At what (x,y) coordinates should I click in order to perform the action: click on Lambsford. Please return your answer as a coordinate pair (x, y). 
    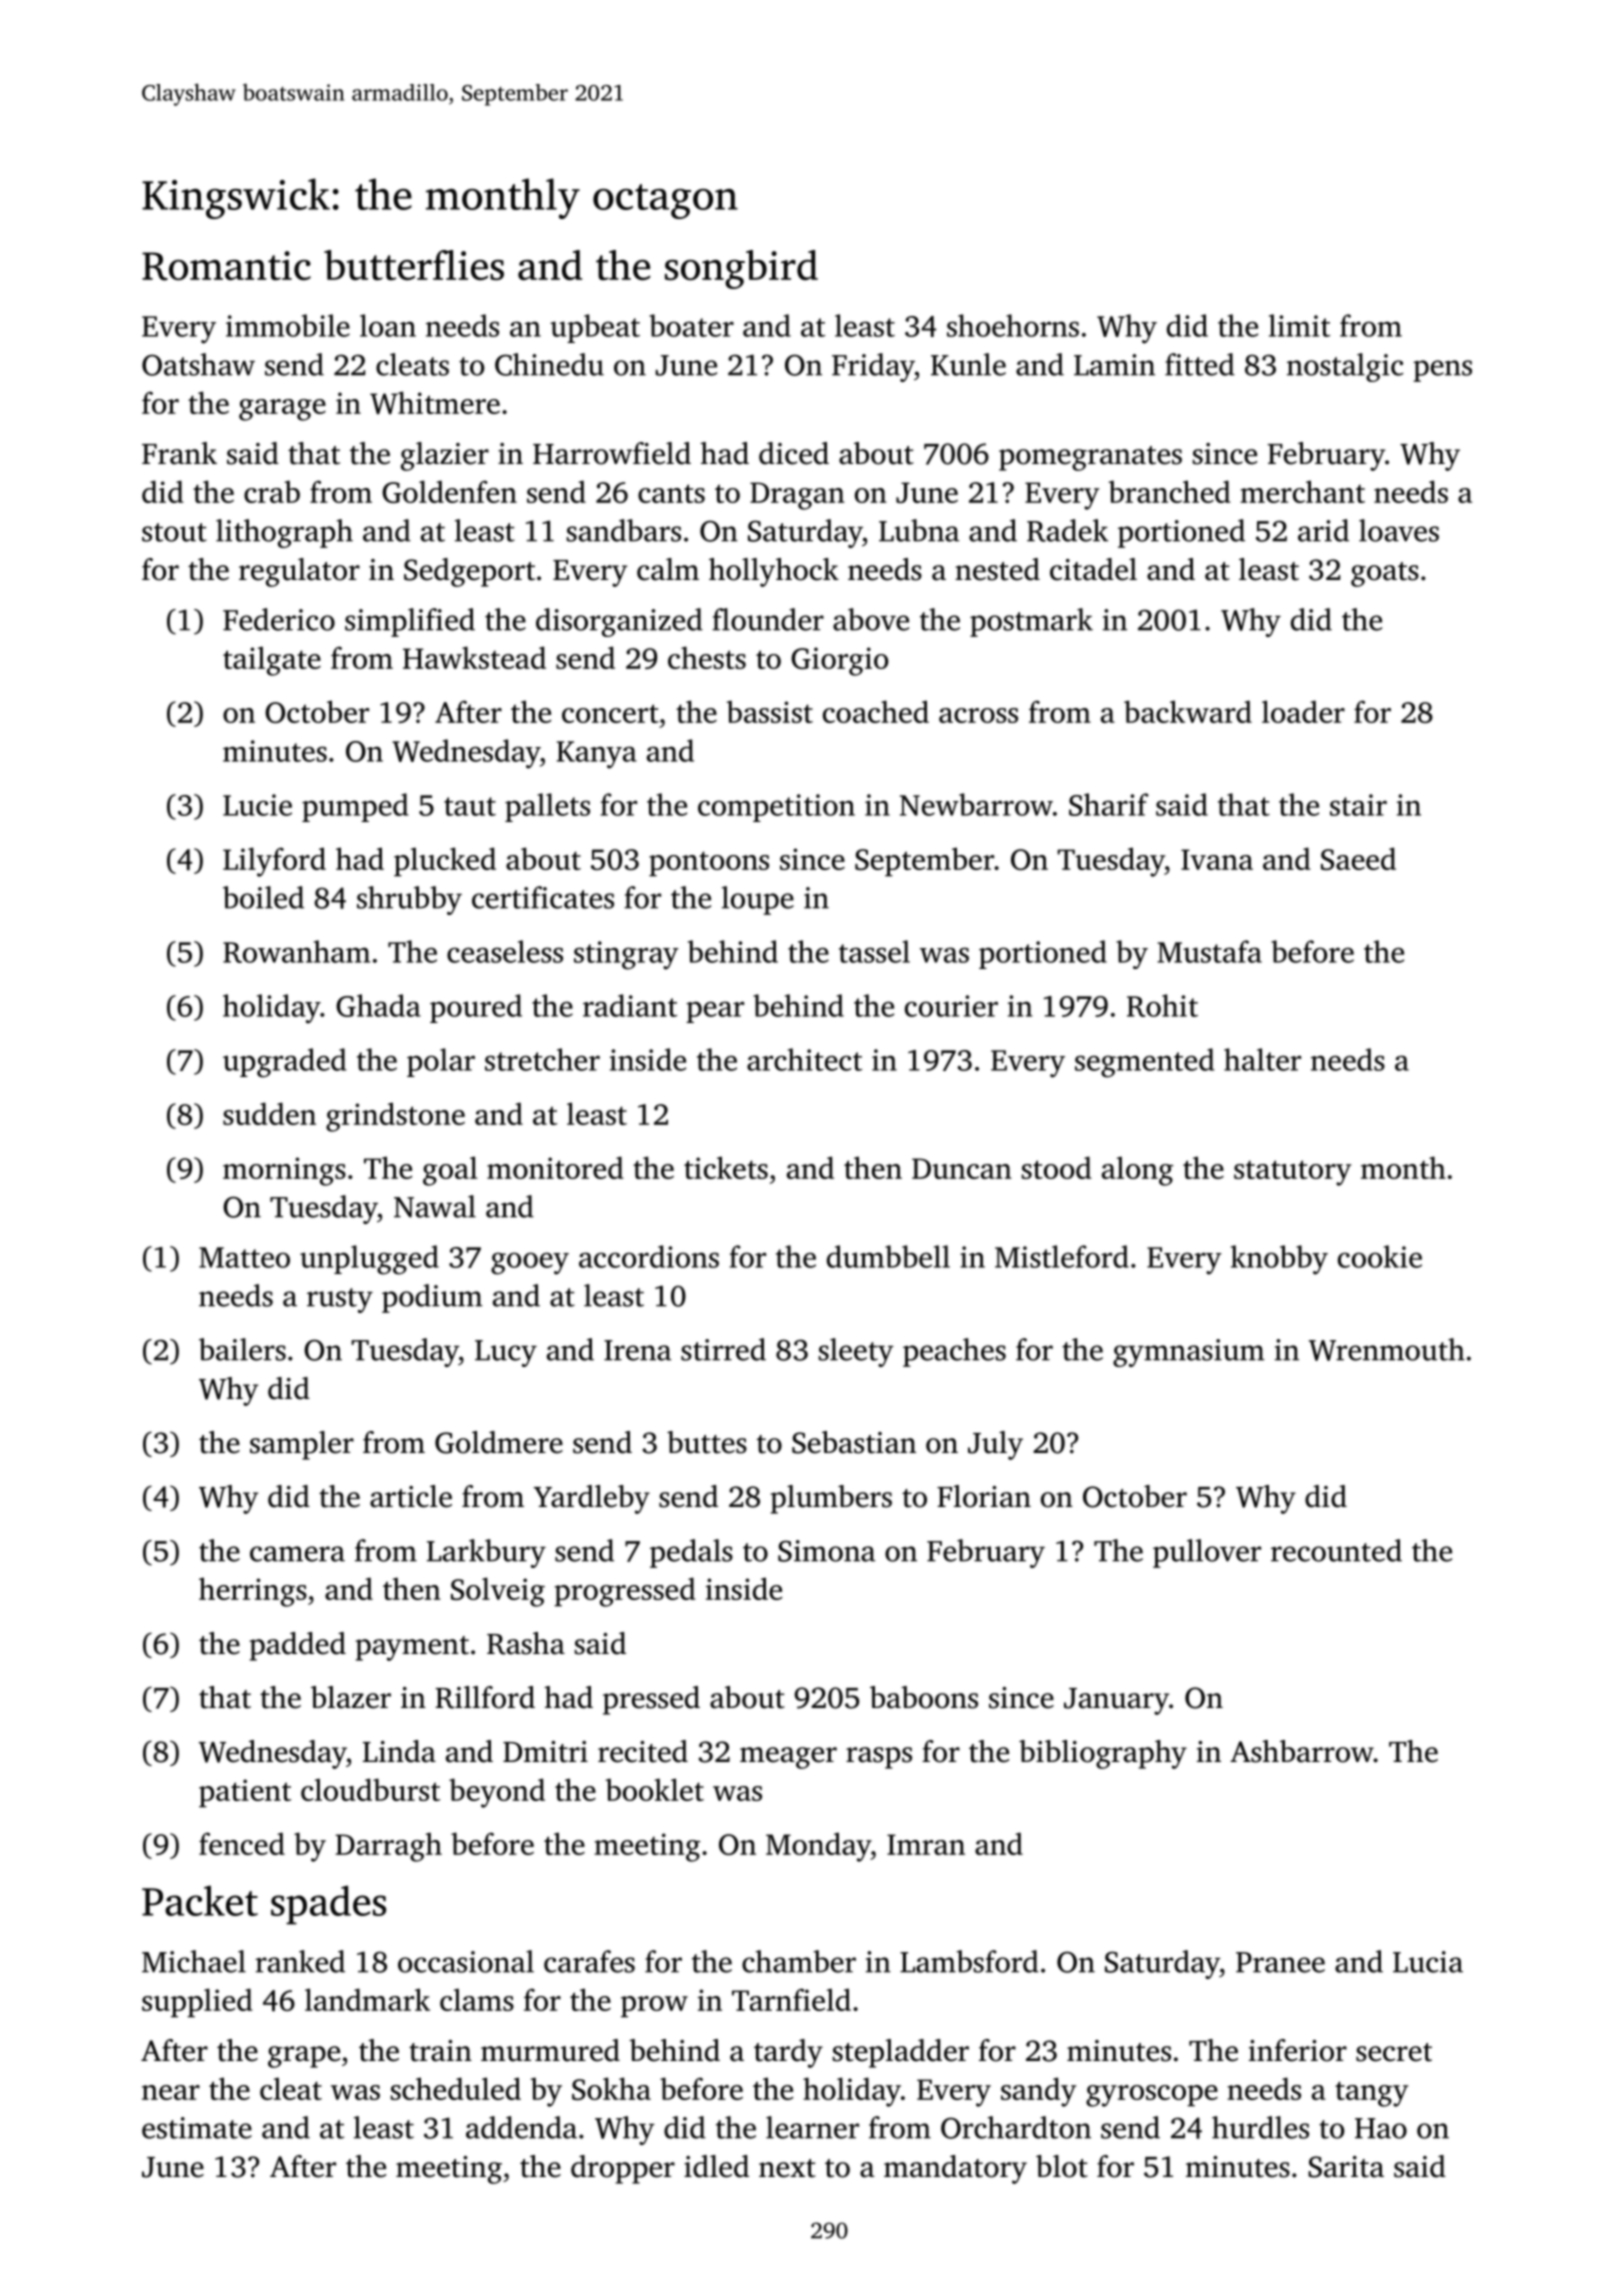
    Looking at the image, I should click on (969, 1961).
